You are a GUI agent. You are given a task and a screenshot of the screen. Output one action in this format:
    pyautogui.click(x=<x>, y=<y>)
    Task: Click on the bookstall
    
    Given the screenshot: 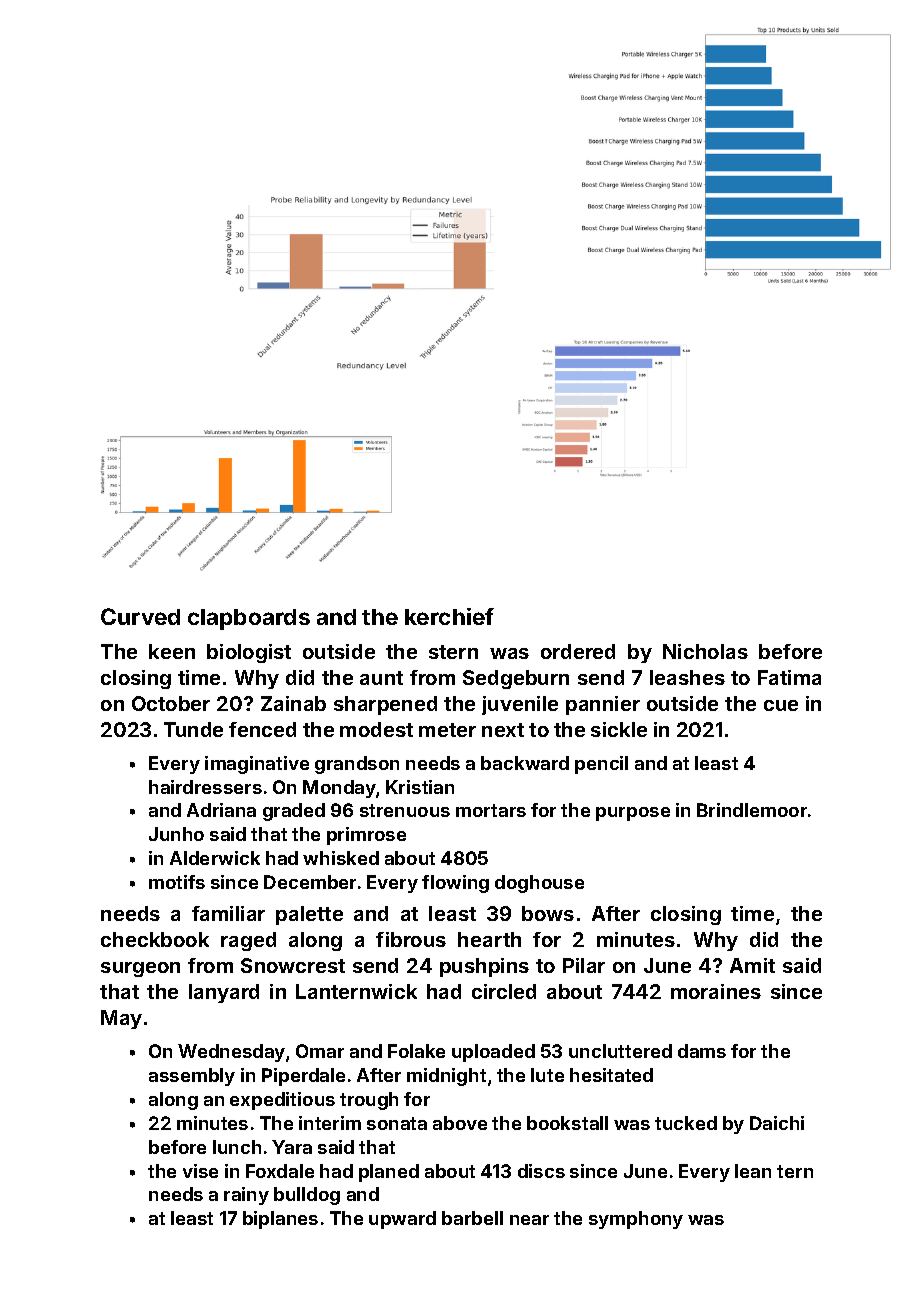 What is the action you would take?
    pyautogui.click(x=567, y=1123)
